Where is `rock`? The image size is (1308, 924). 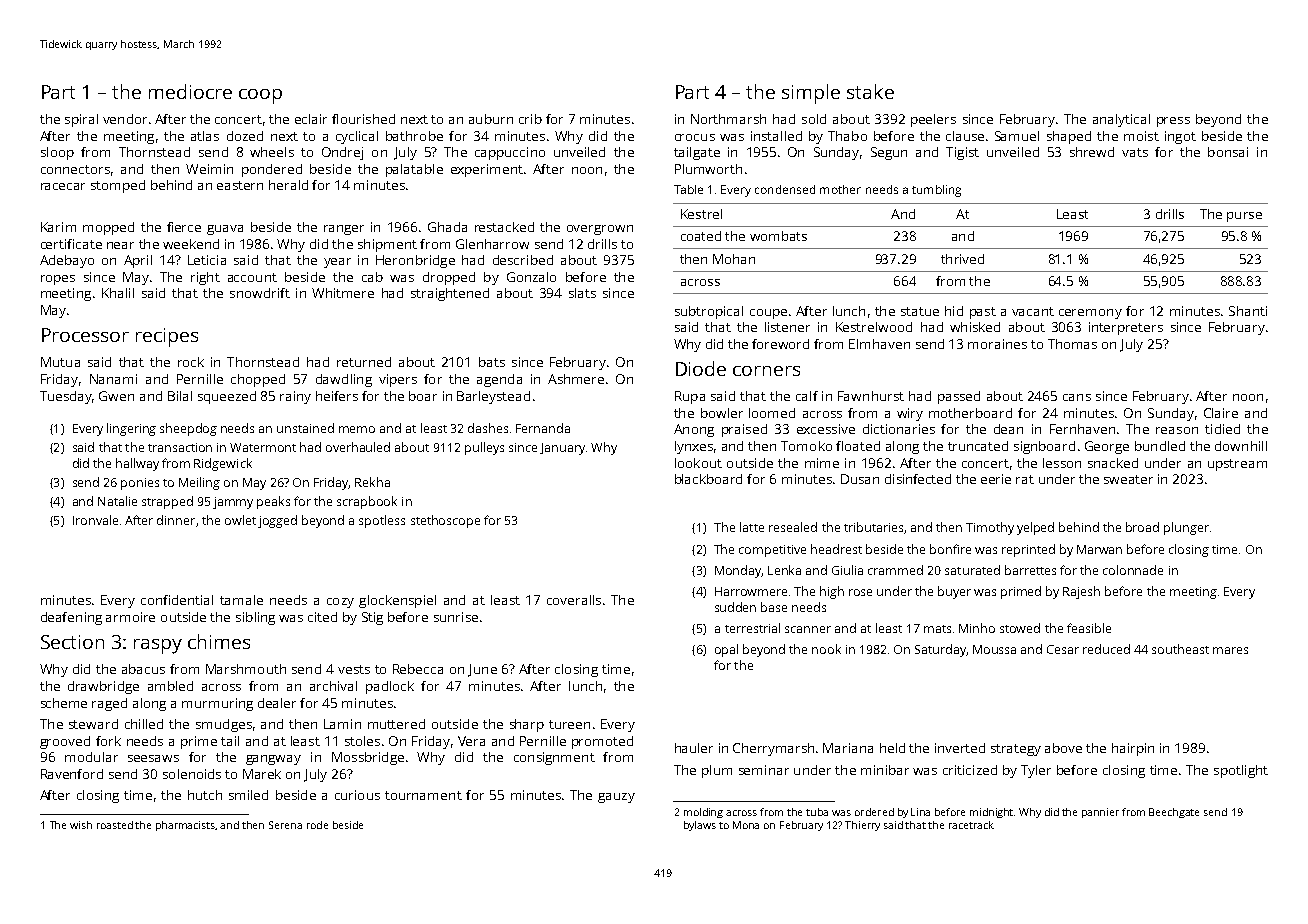 rock is located at coordinates (191, 362).
